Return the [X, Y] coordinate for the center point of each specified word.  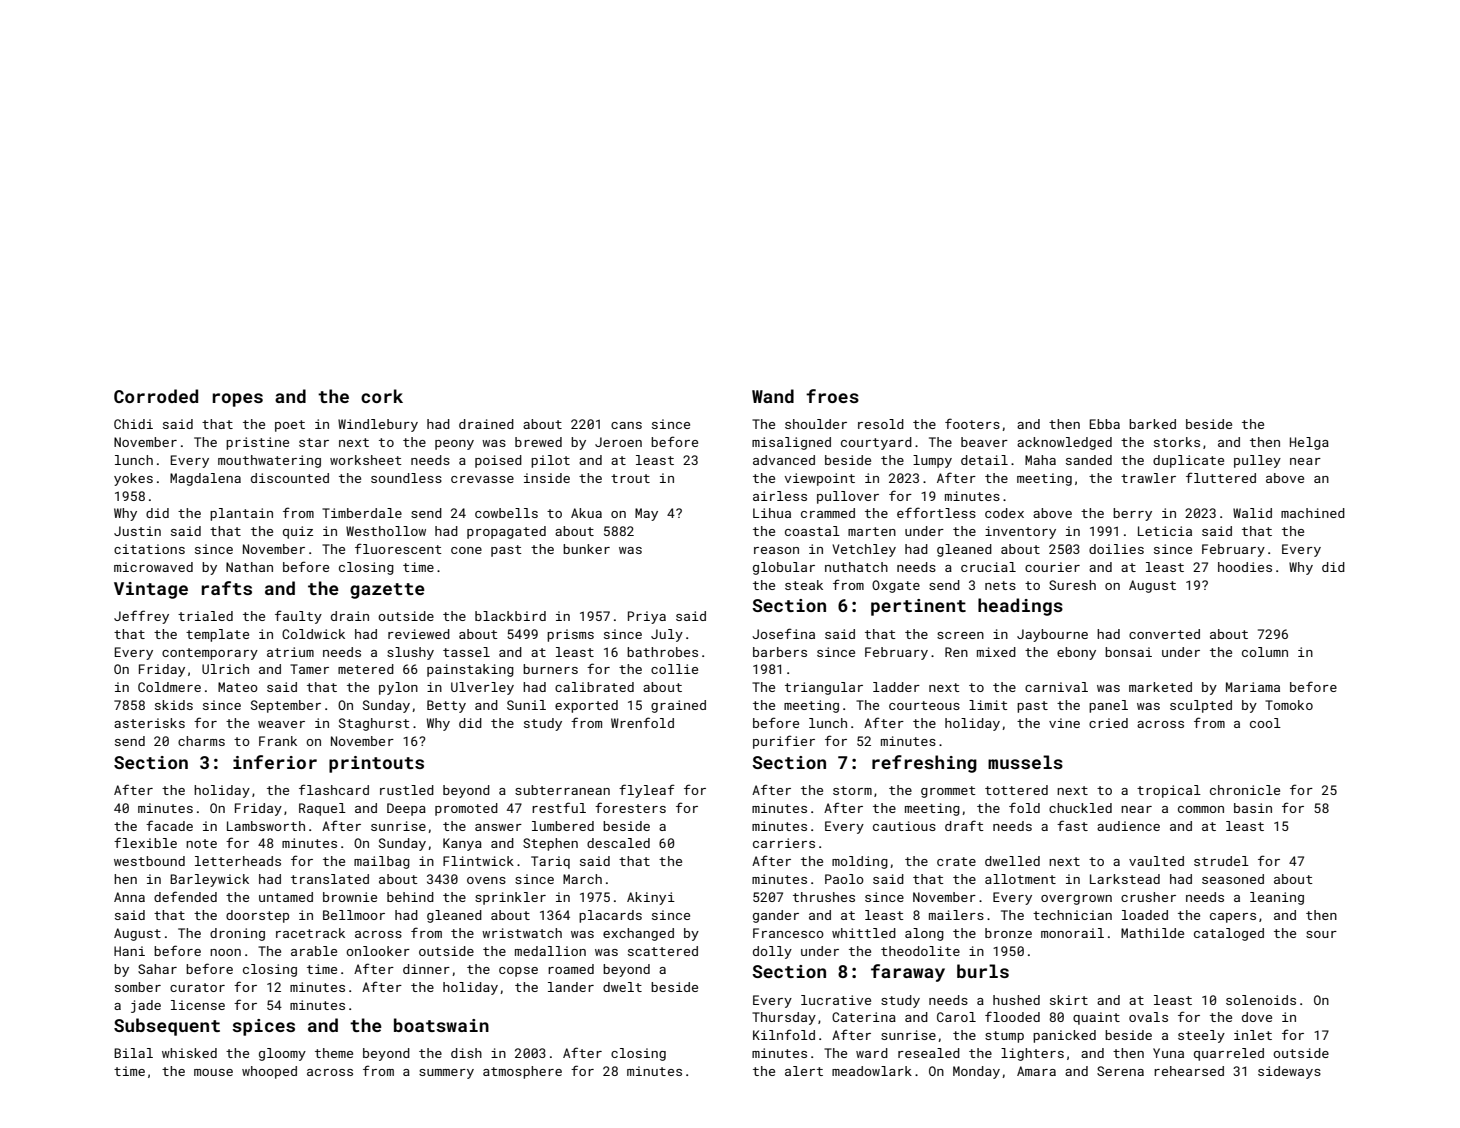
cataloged [1229, 934]
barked [1152, 424]
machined [1313, 513]
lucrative [836, 1000]
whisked [189, 1053]
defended [185, 896]
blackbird [510, 616]
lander [571, 987]
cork [382, 396]
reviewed [419, 634]
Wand [773, 396]
